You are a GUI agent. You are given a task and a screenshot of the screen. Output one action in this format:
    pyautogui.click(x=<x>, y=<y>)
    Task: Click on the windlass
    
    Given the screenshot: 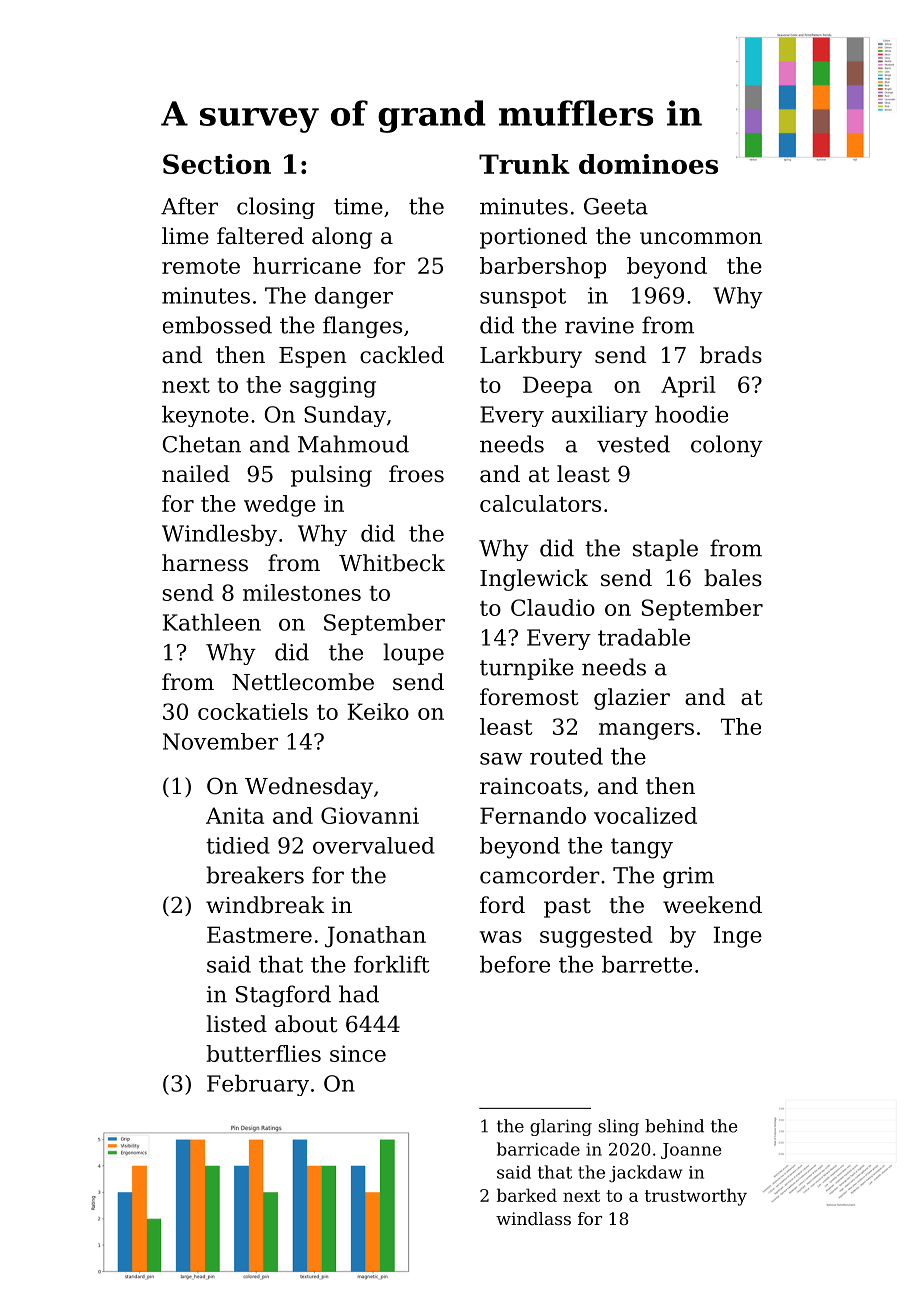 What is the action you would take?
    pyautogui.click(x=533, y=1218)
